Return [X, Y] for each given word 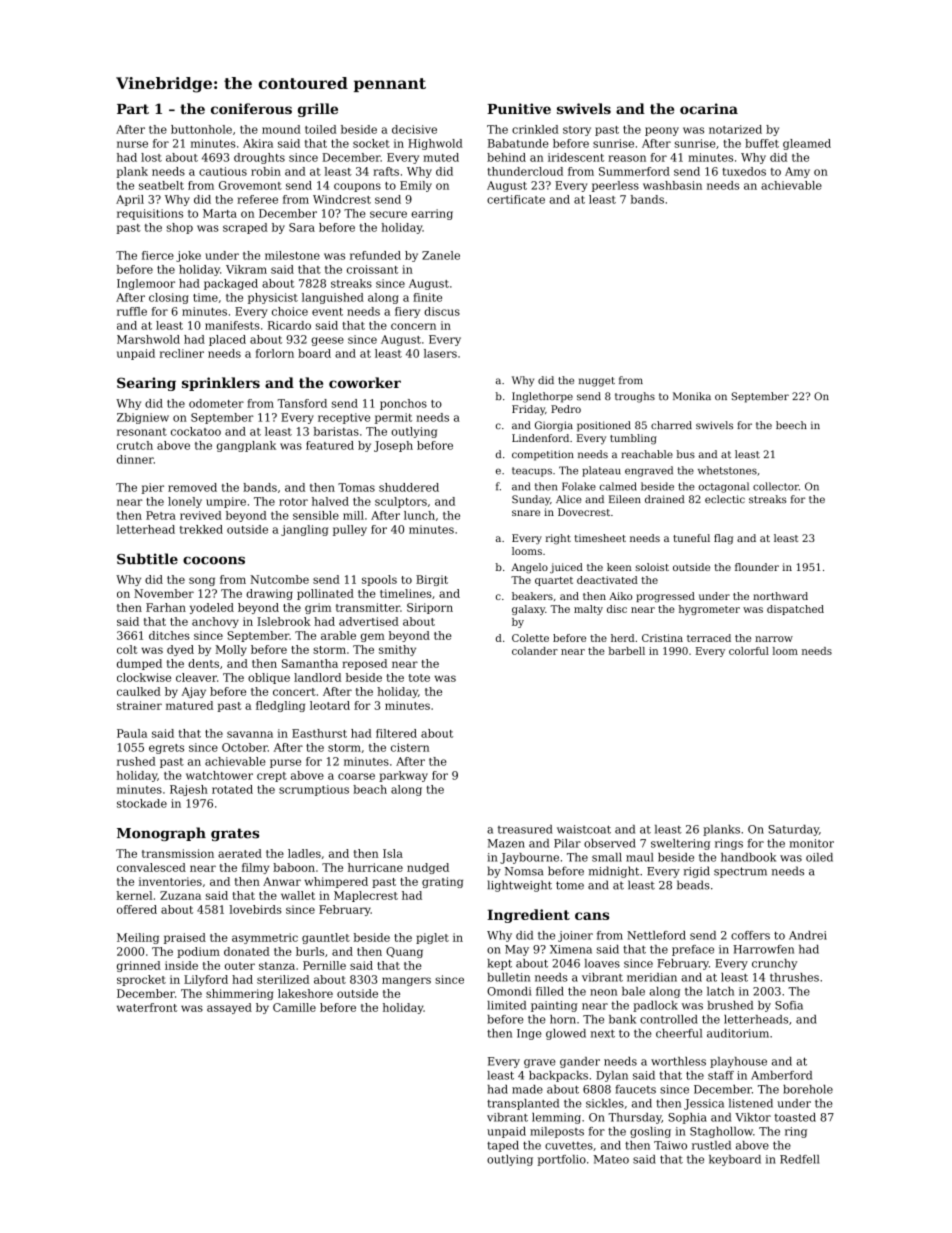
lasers [440, 353]
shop [180, 228]
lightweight [520, 886]
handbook [748, 857]
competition [543, 455]
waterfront [147, 1007]
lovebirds [255, 909]
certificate [516, 199]
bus [686, 454]
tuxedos [744, 171]
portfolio [561, 1160]
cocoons [214, 560]
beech [791, 425]
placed [227, 340]
